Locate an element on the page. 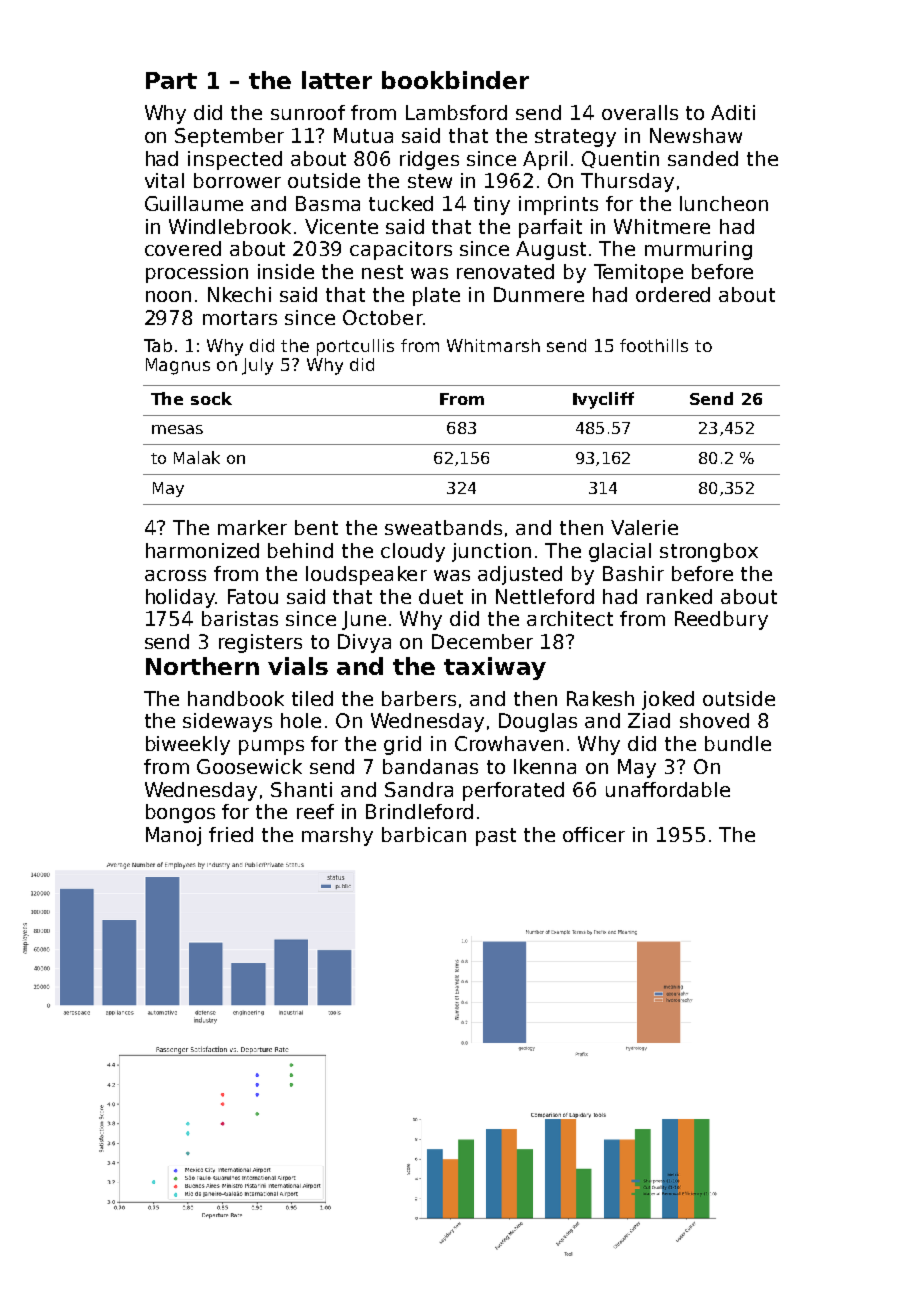  Aditi is located at coordinates (733, 112).
